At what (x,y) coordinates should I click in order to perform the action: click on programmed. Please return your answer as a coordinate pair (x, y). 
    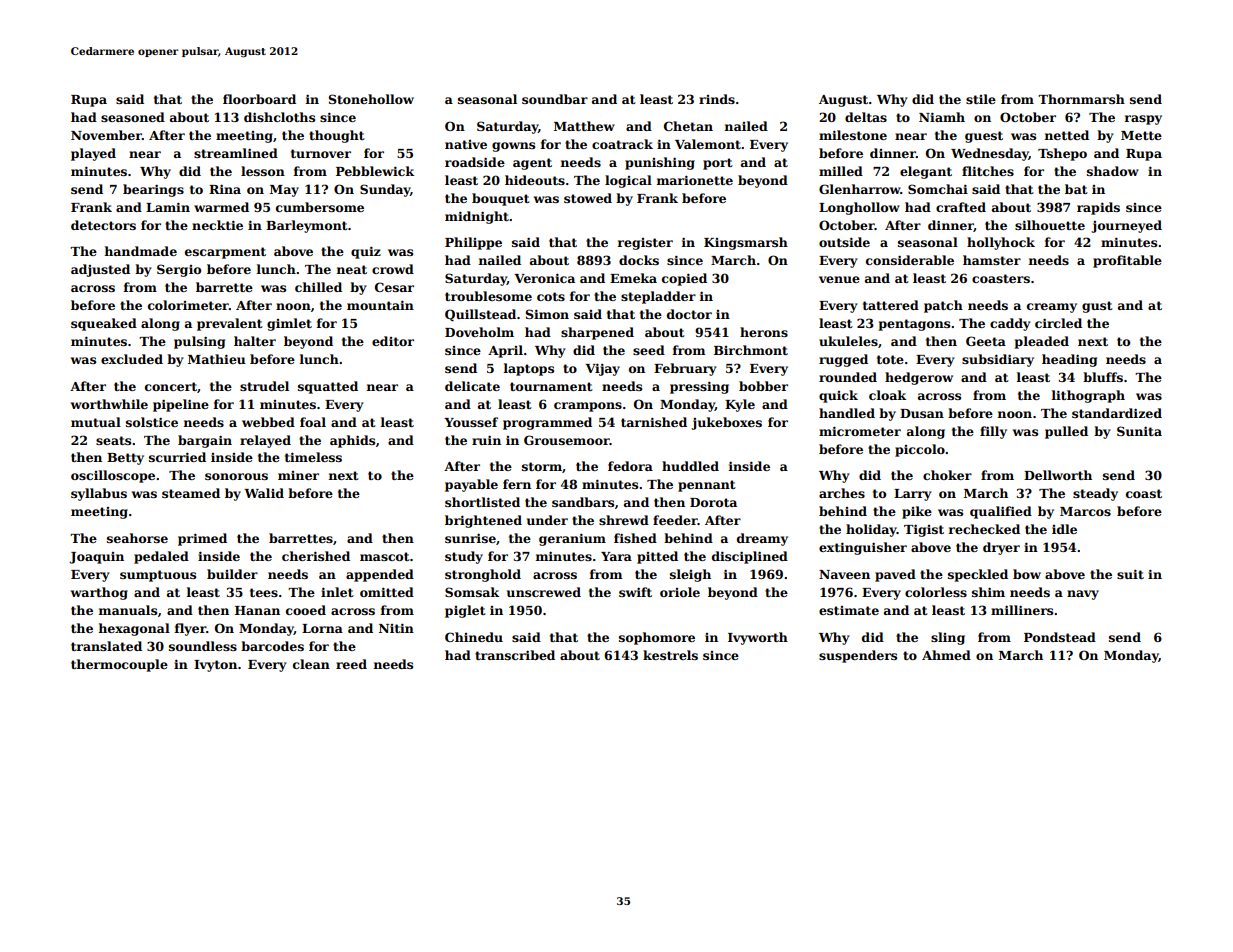
    Looking at the image, I should click on (547, 423).
